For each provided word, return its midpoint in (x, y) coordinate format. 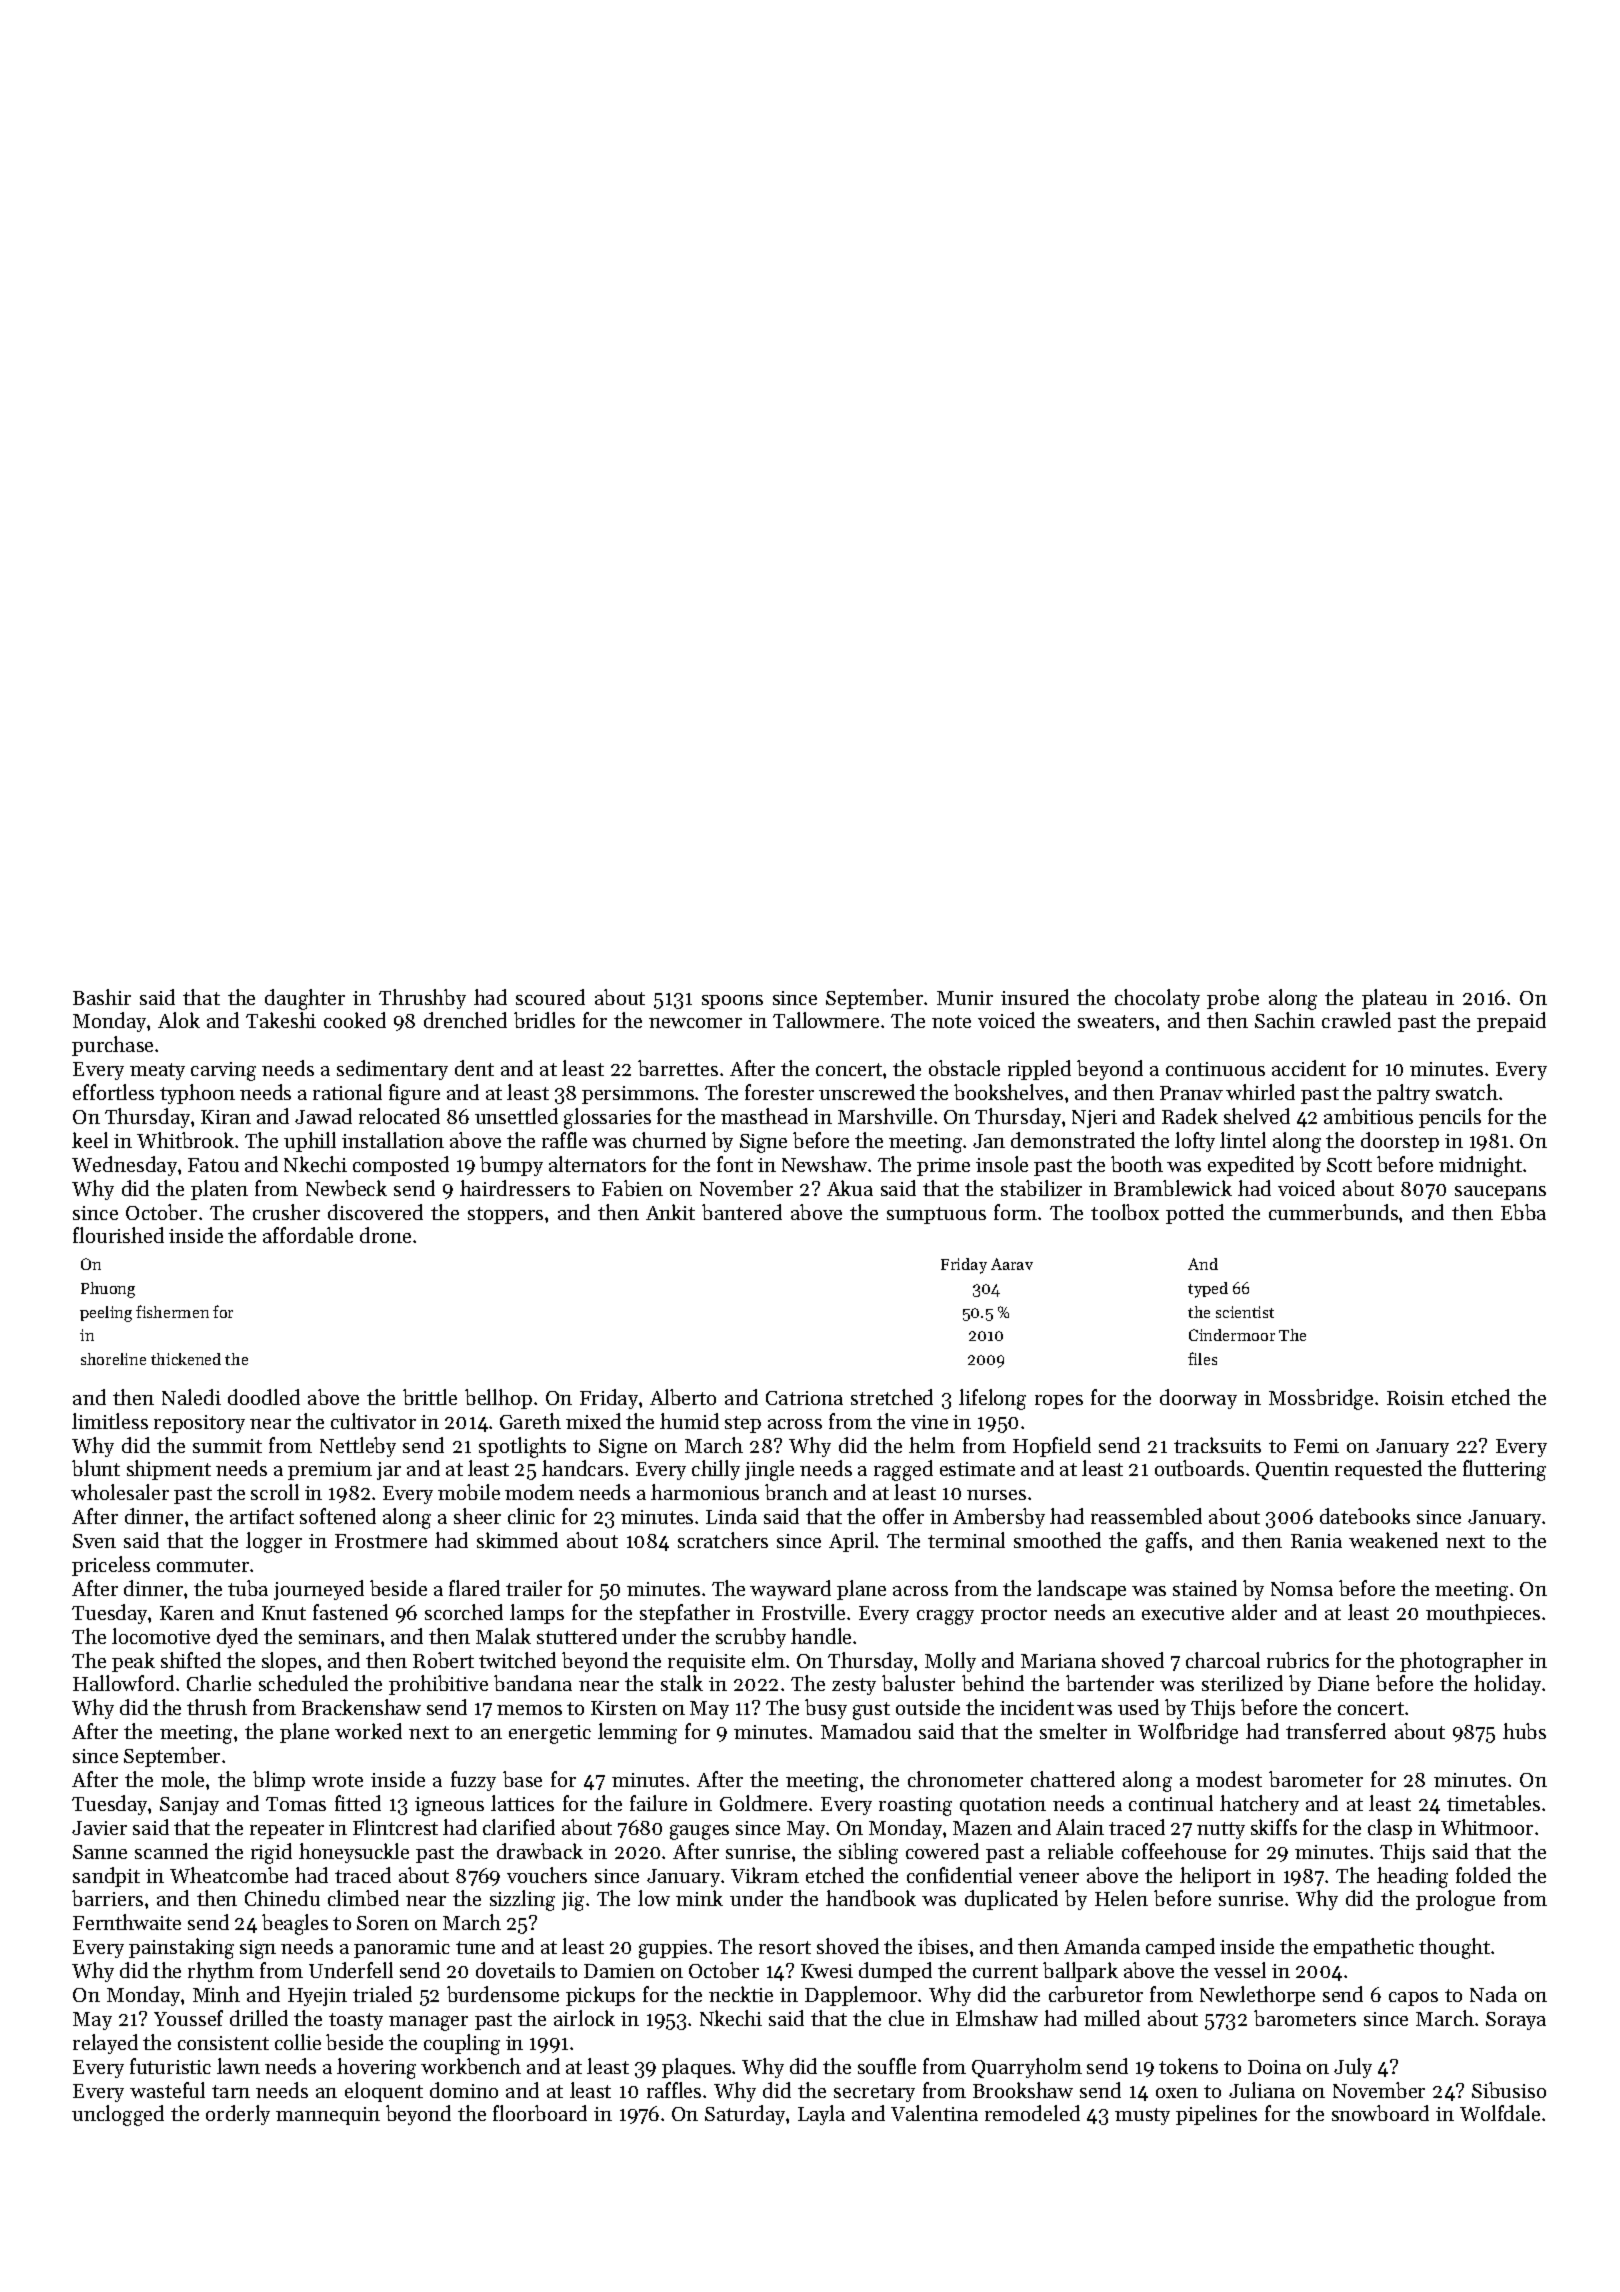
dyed (237, 1638)
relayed (105, 2044)
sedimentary (392, 1070)
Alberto (683, 1397)
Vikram (765, 1875)
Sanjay (189, 1806)
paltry (1403, 1094)
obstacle (964, 1068)
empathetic (1364, 1948)
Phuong (108, 1290)
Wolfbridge (1188, 1733)
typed (1208, 1290)
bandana (533, 1683)
